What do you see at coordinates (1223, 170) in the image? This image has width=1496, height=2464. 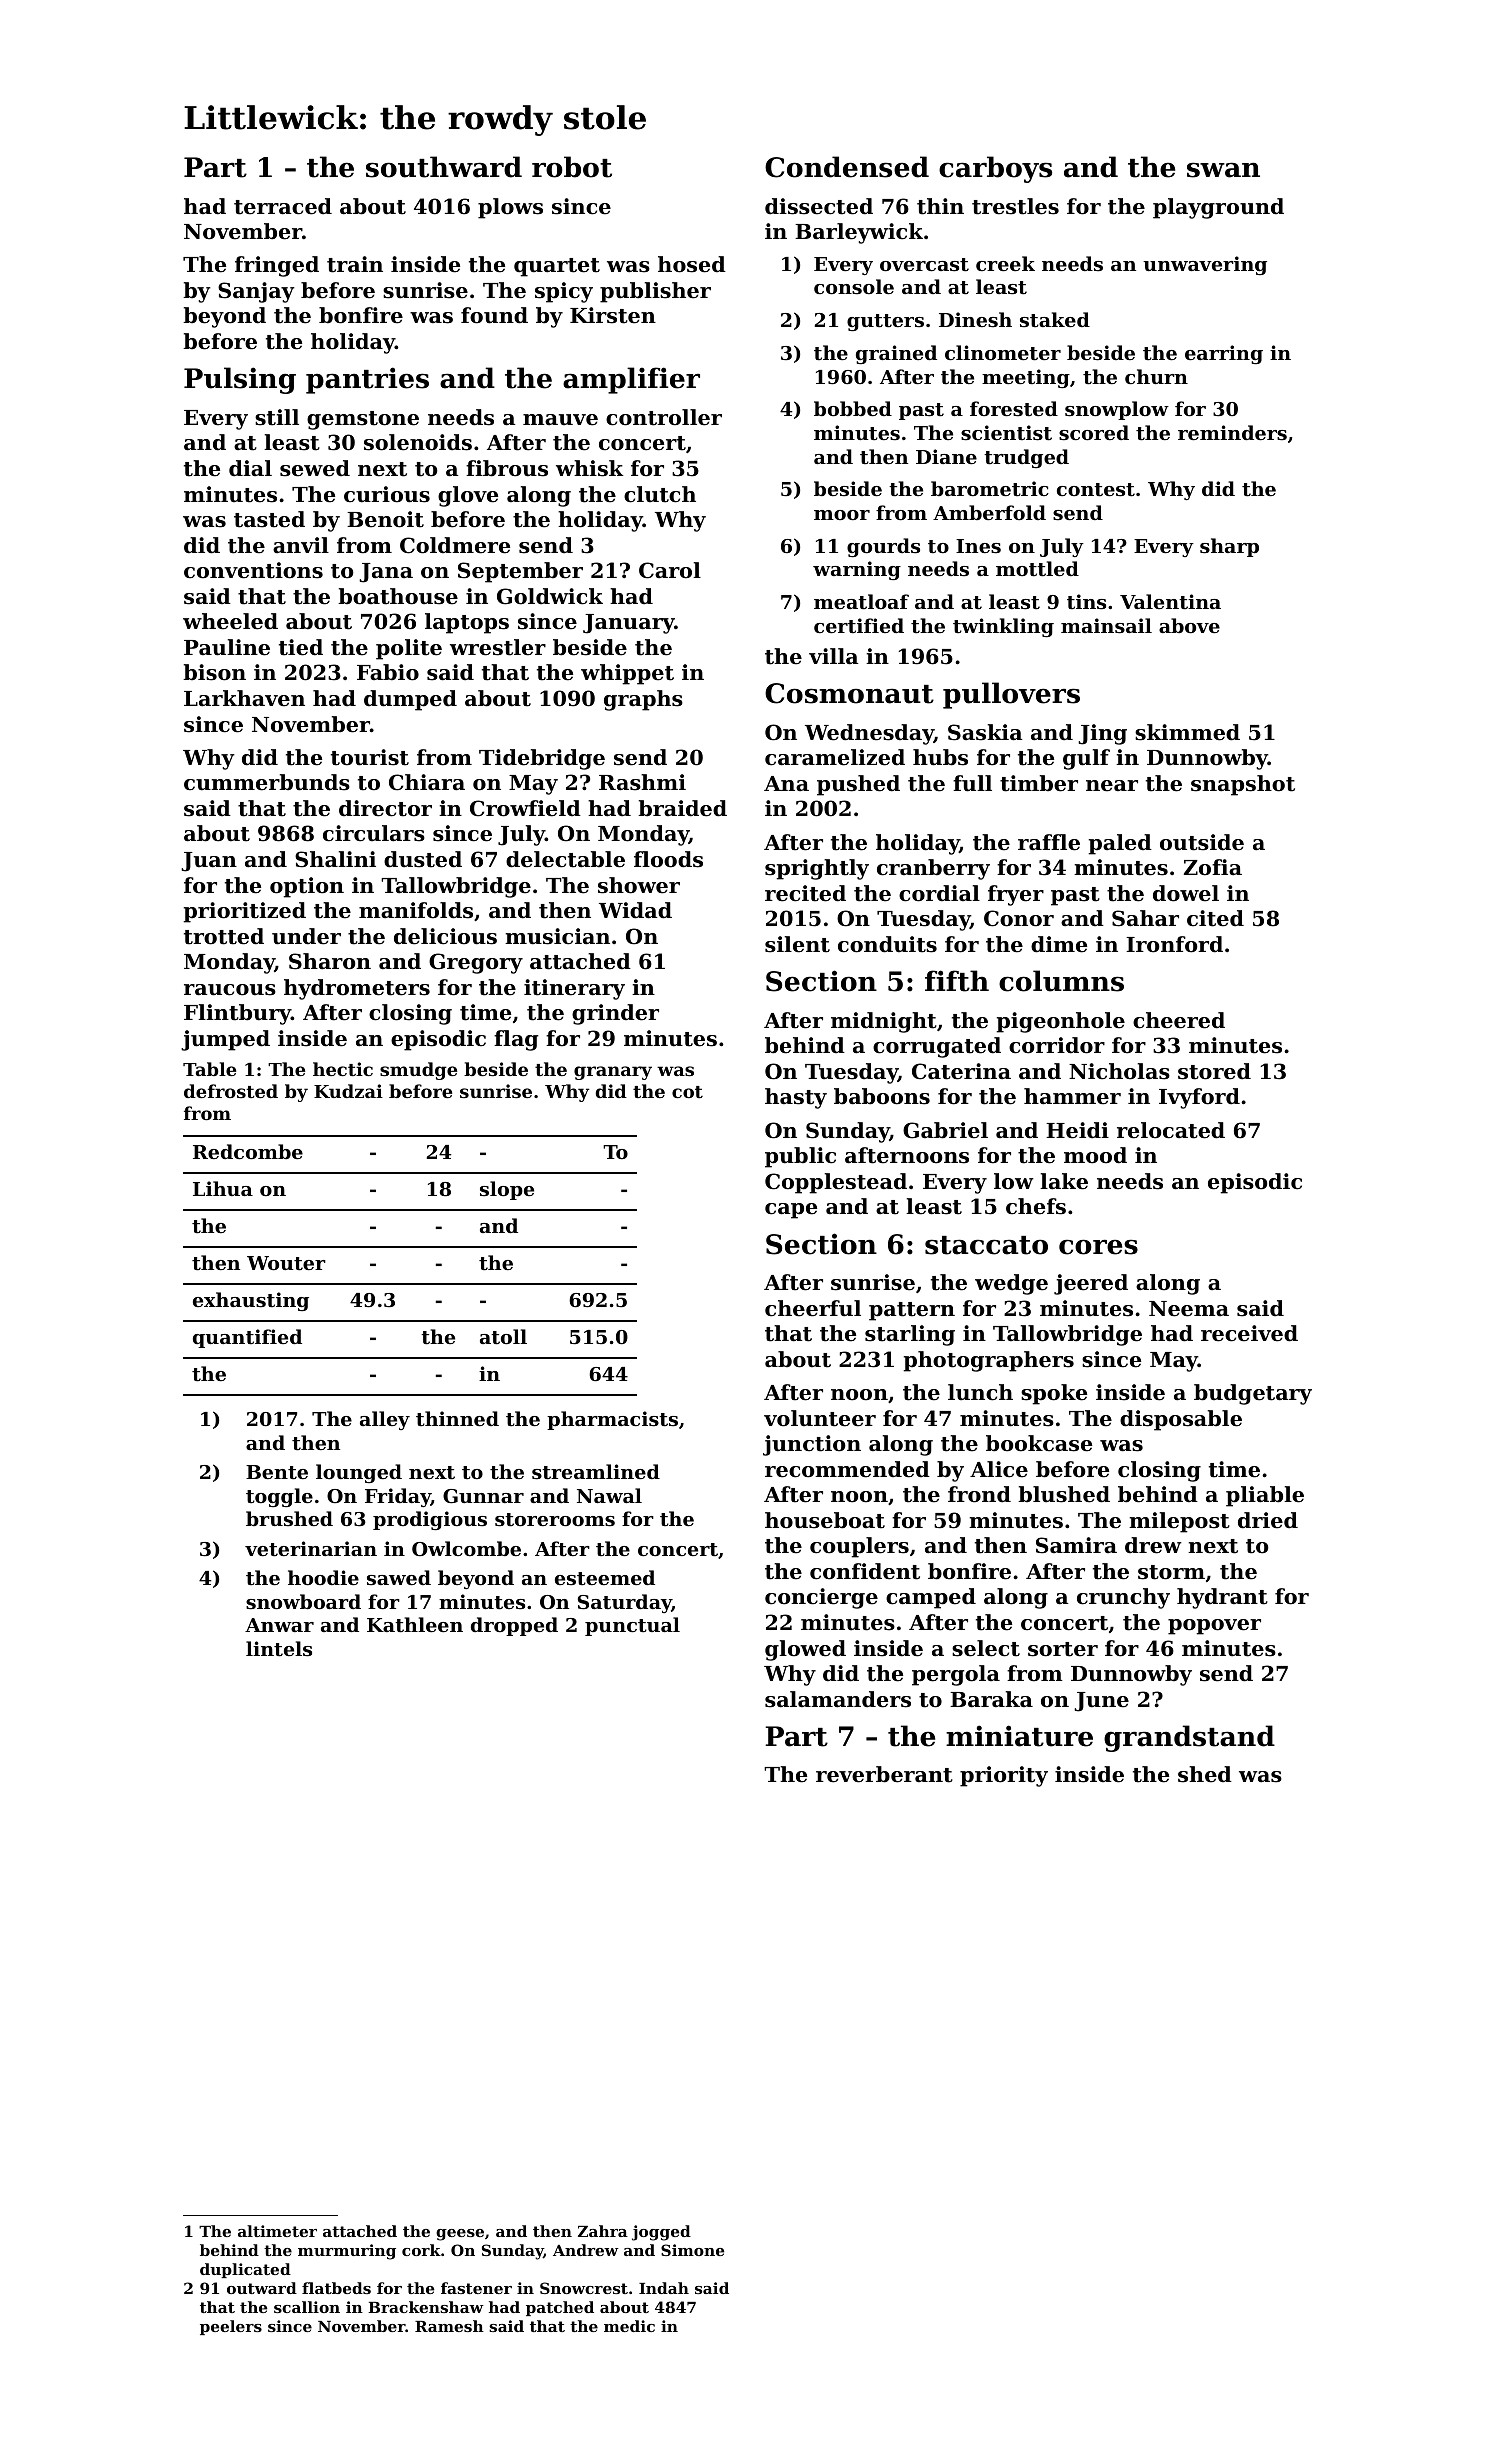 I see `swan` at bounding box center [1223, 170].
